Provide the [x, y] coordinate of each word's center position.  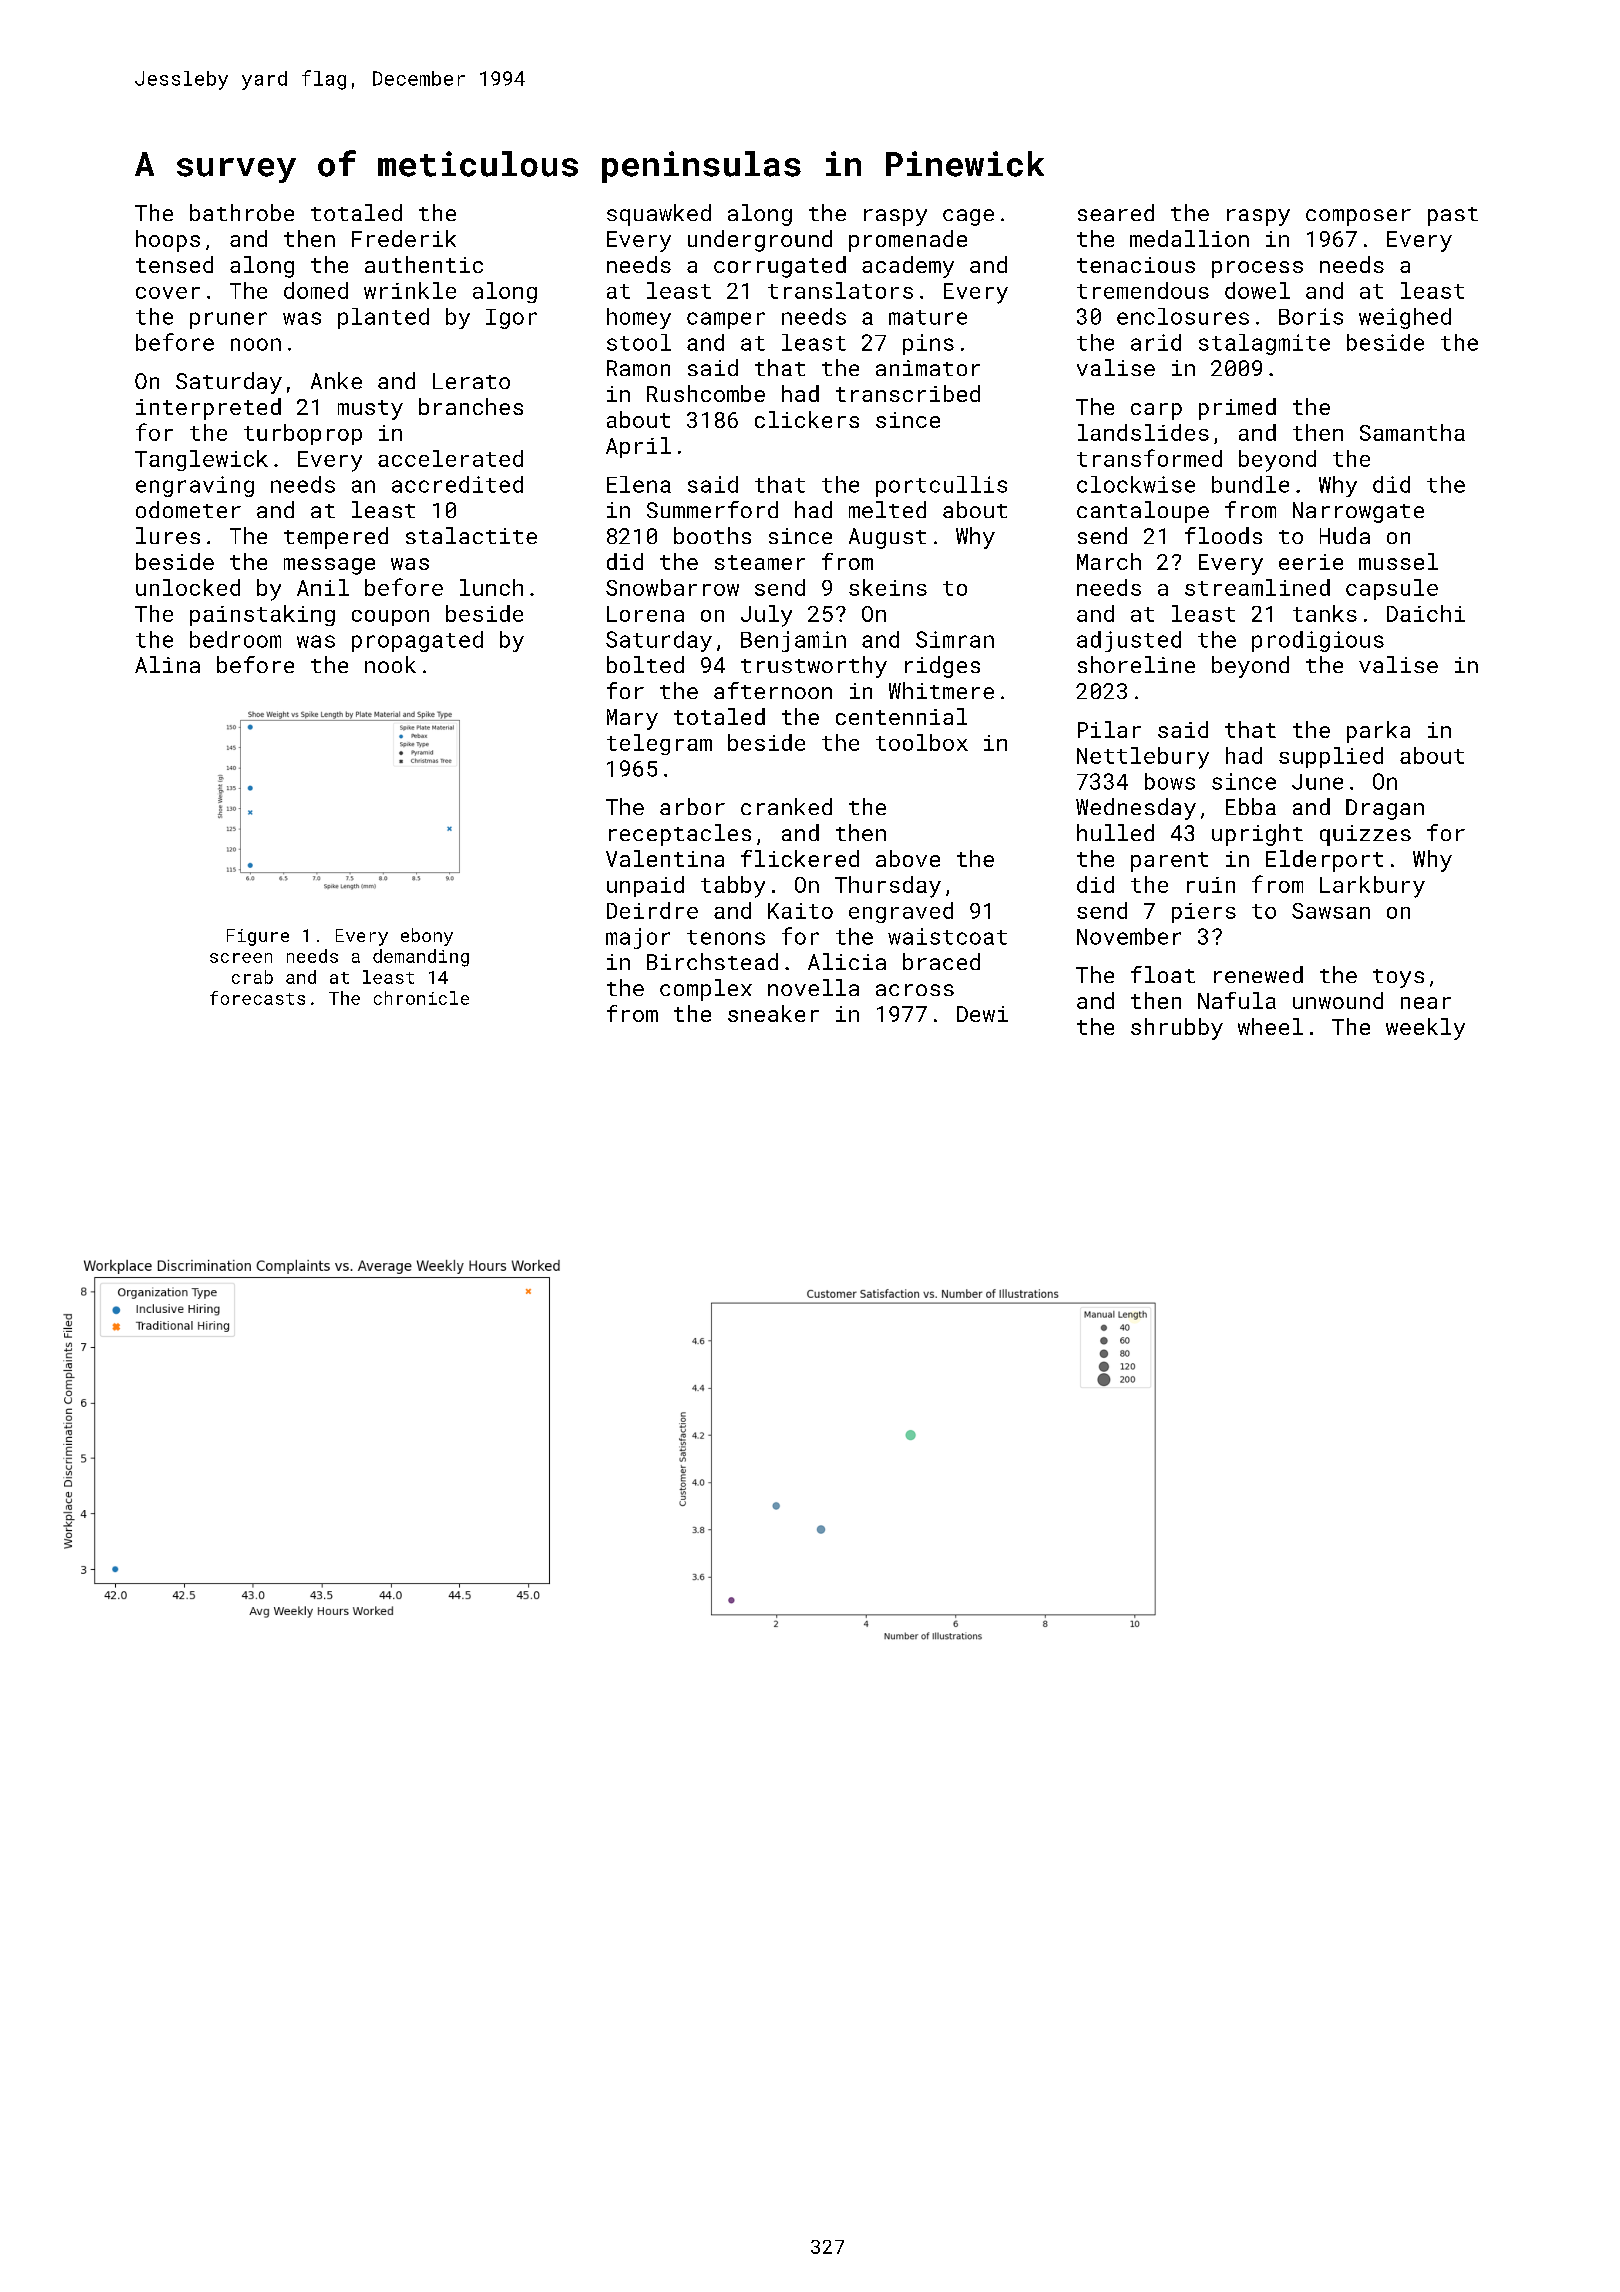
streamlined [1257, 587]
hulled [1115, 832]
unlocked [188, 587]
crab [252, 977]
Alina [167, 664]
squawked [659, 215]
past [1453, 216]
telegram [659, 744]
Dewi [982, 1014]
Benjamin [793, 641]
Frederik [404, 238]
